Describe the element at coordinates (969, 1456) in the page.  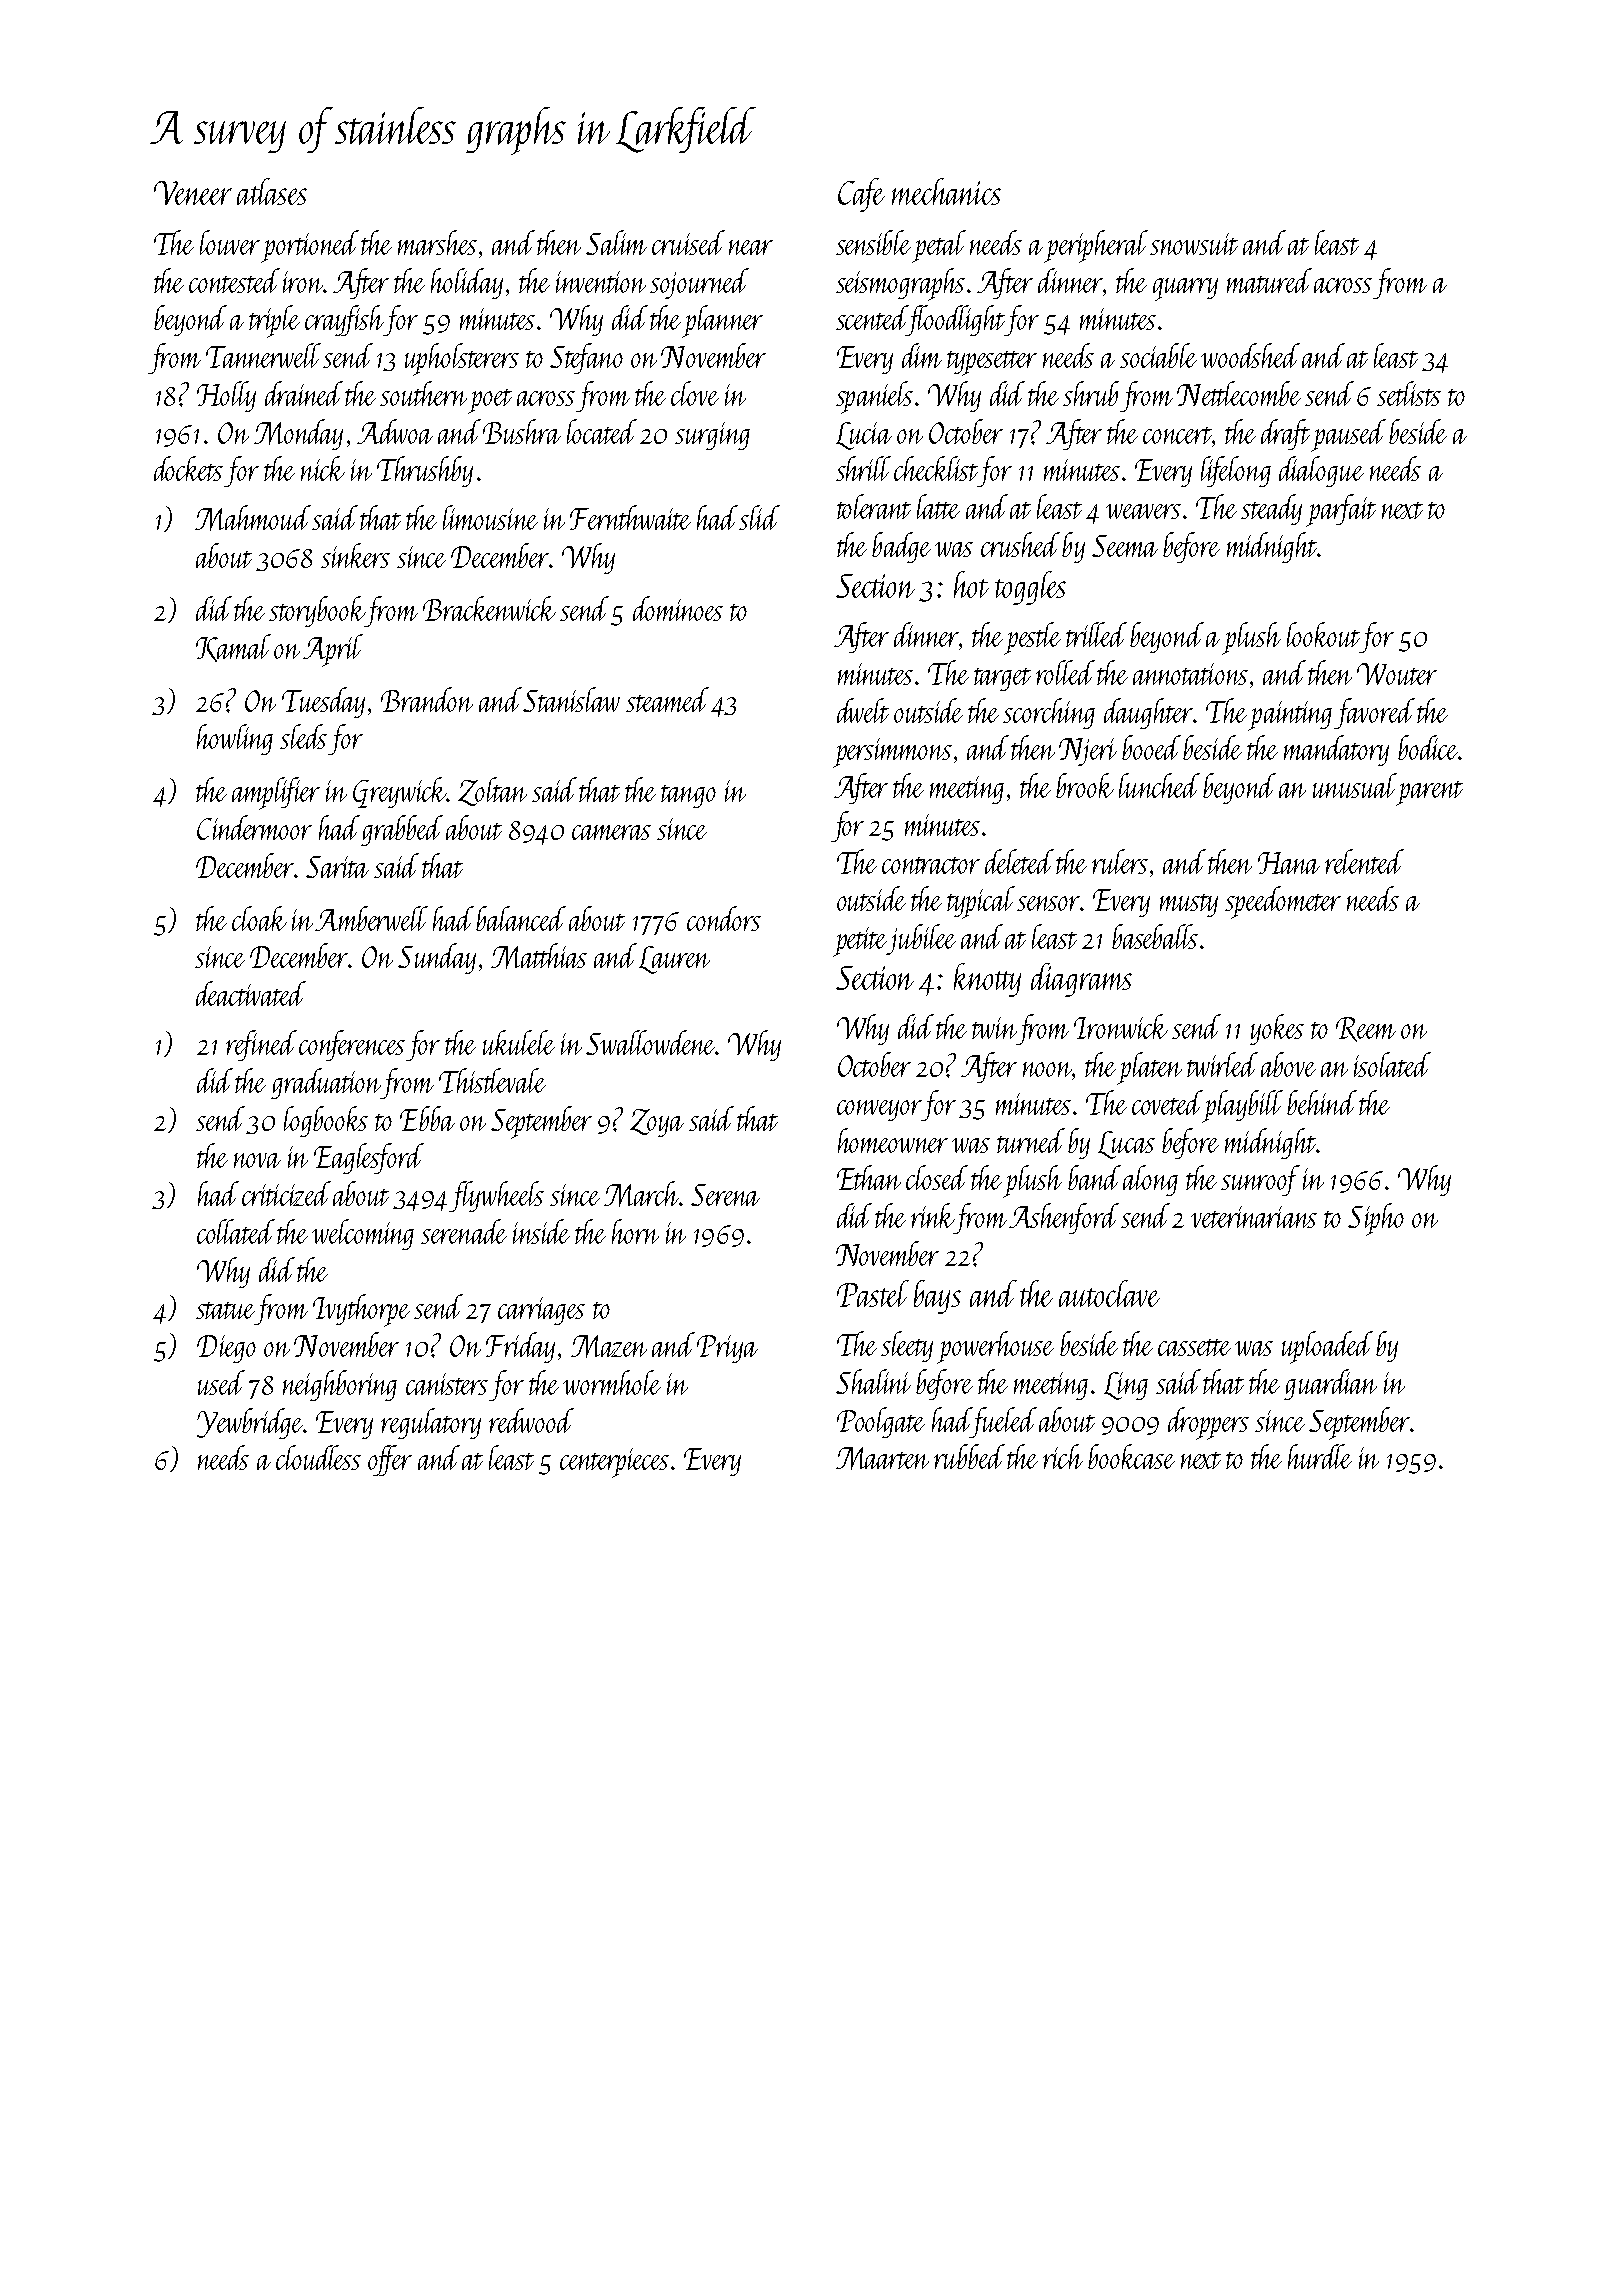
I see `rubbed` at that location.
